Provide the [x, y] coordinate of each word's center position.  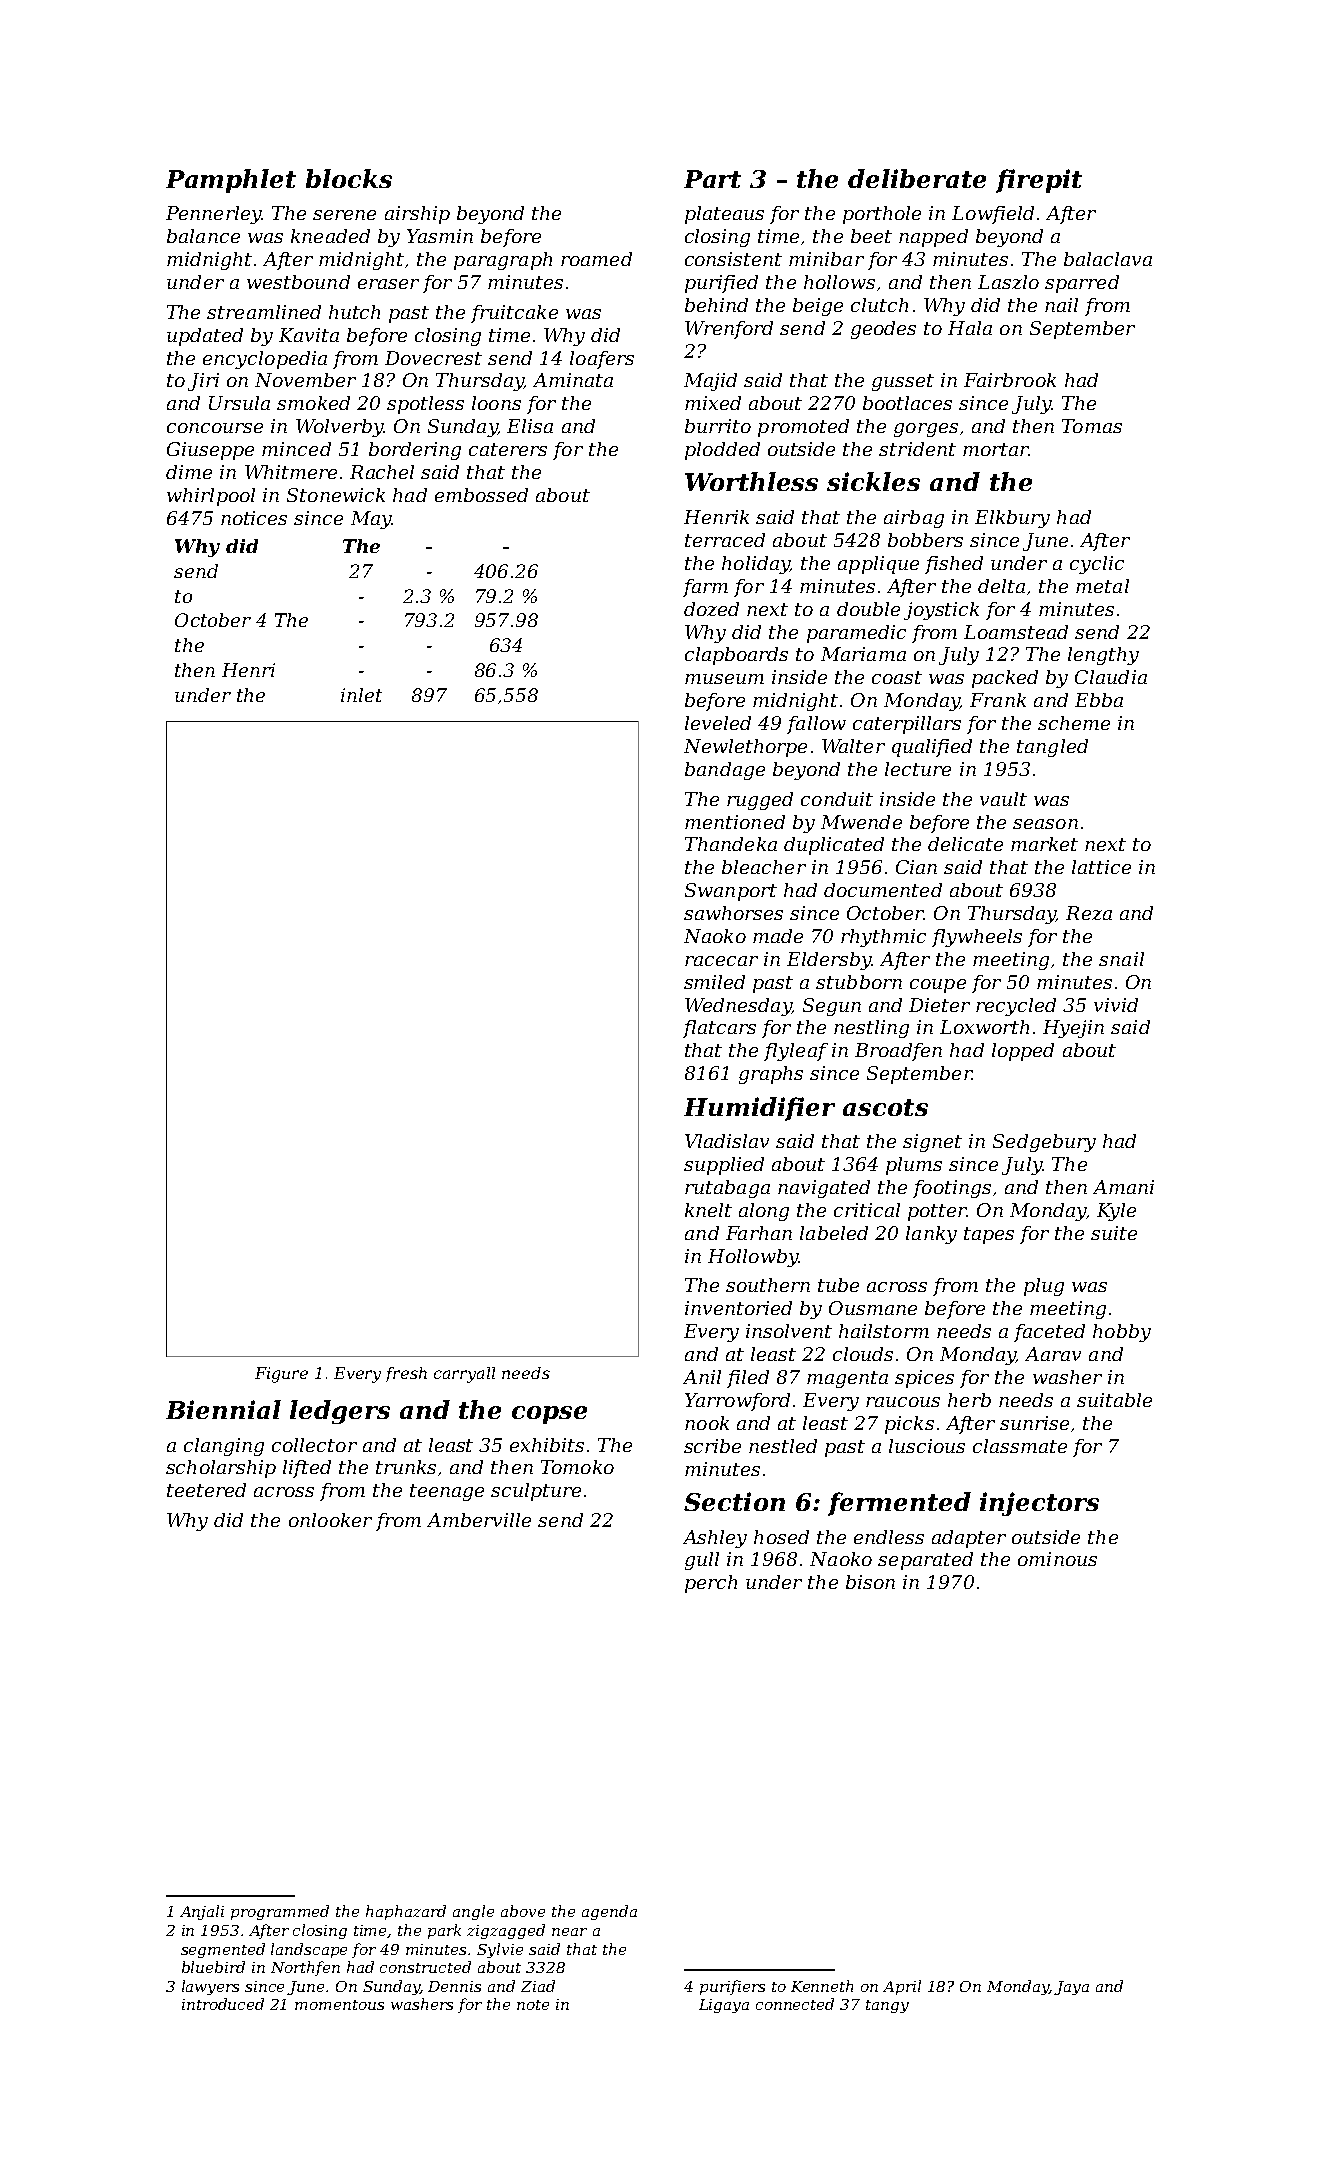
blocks [349, 178]
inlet [361, 695]
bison [870, 1582]
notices [254, 518]
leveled [718, 723]
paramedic [856, 634]
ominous [1057, 1559]
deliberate [917, 178]
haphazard [406, 1912]
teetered [206, 1490]
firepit [1039, 181]
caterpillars [907, 725]
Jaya [1071, 1988]
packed [1005, 679]
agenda [609, 1912]
